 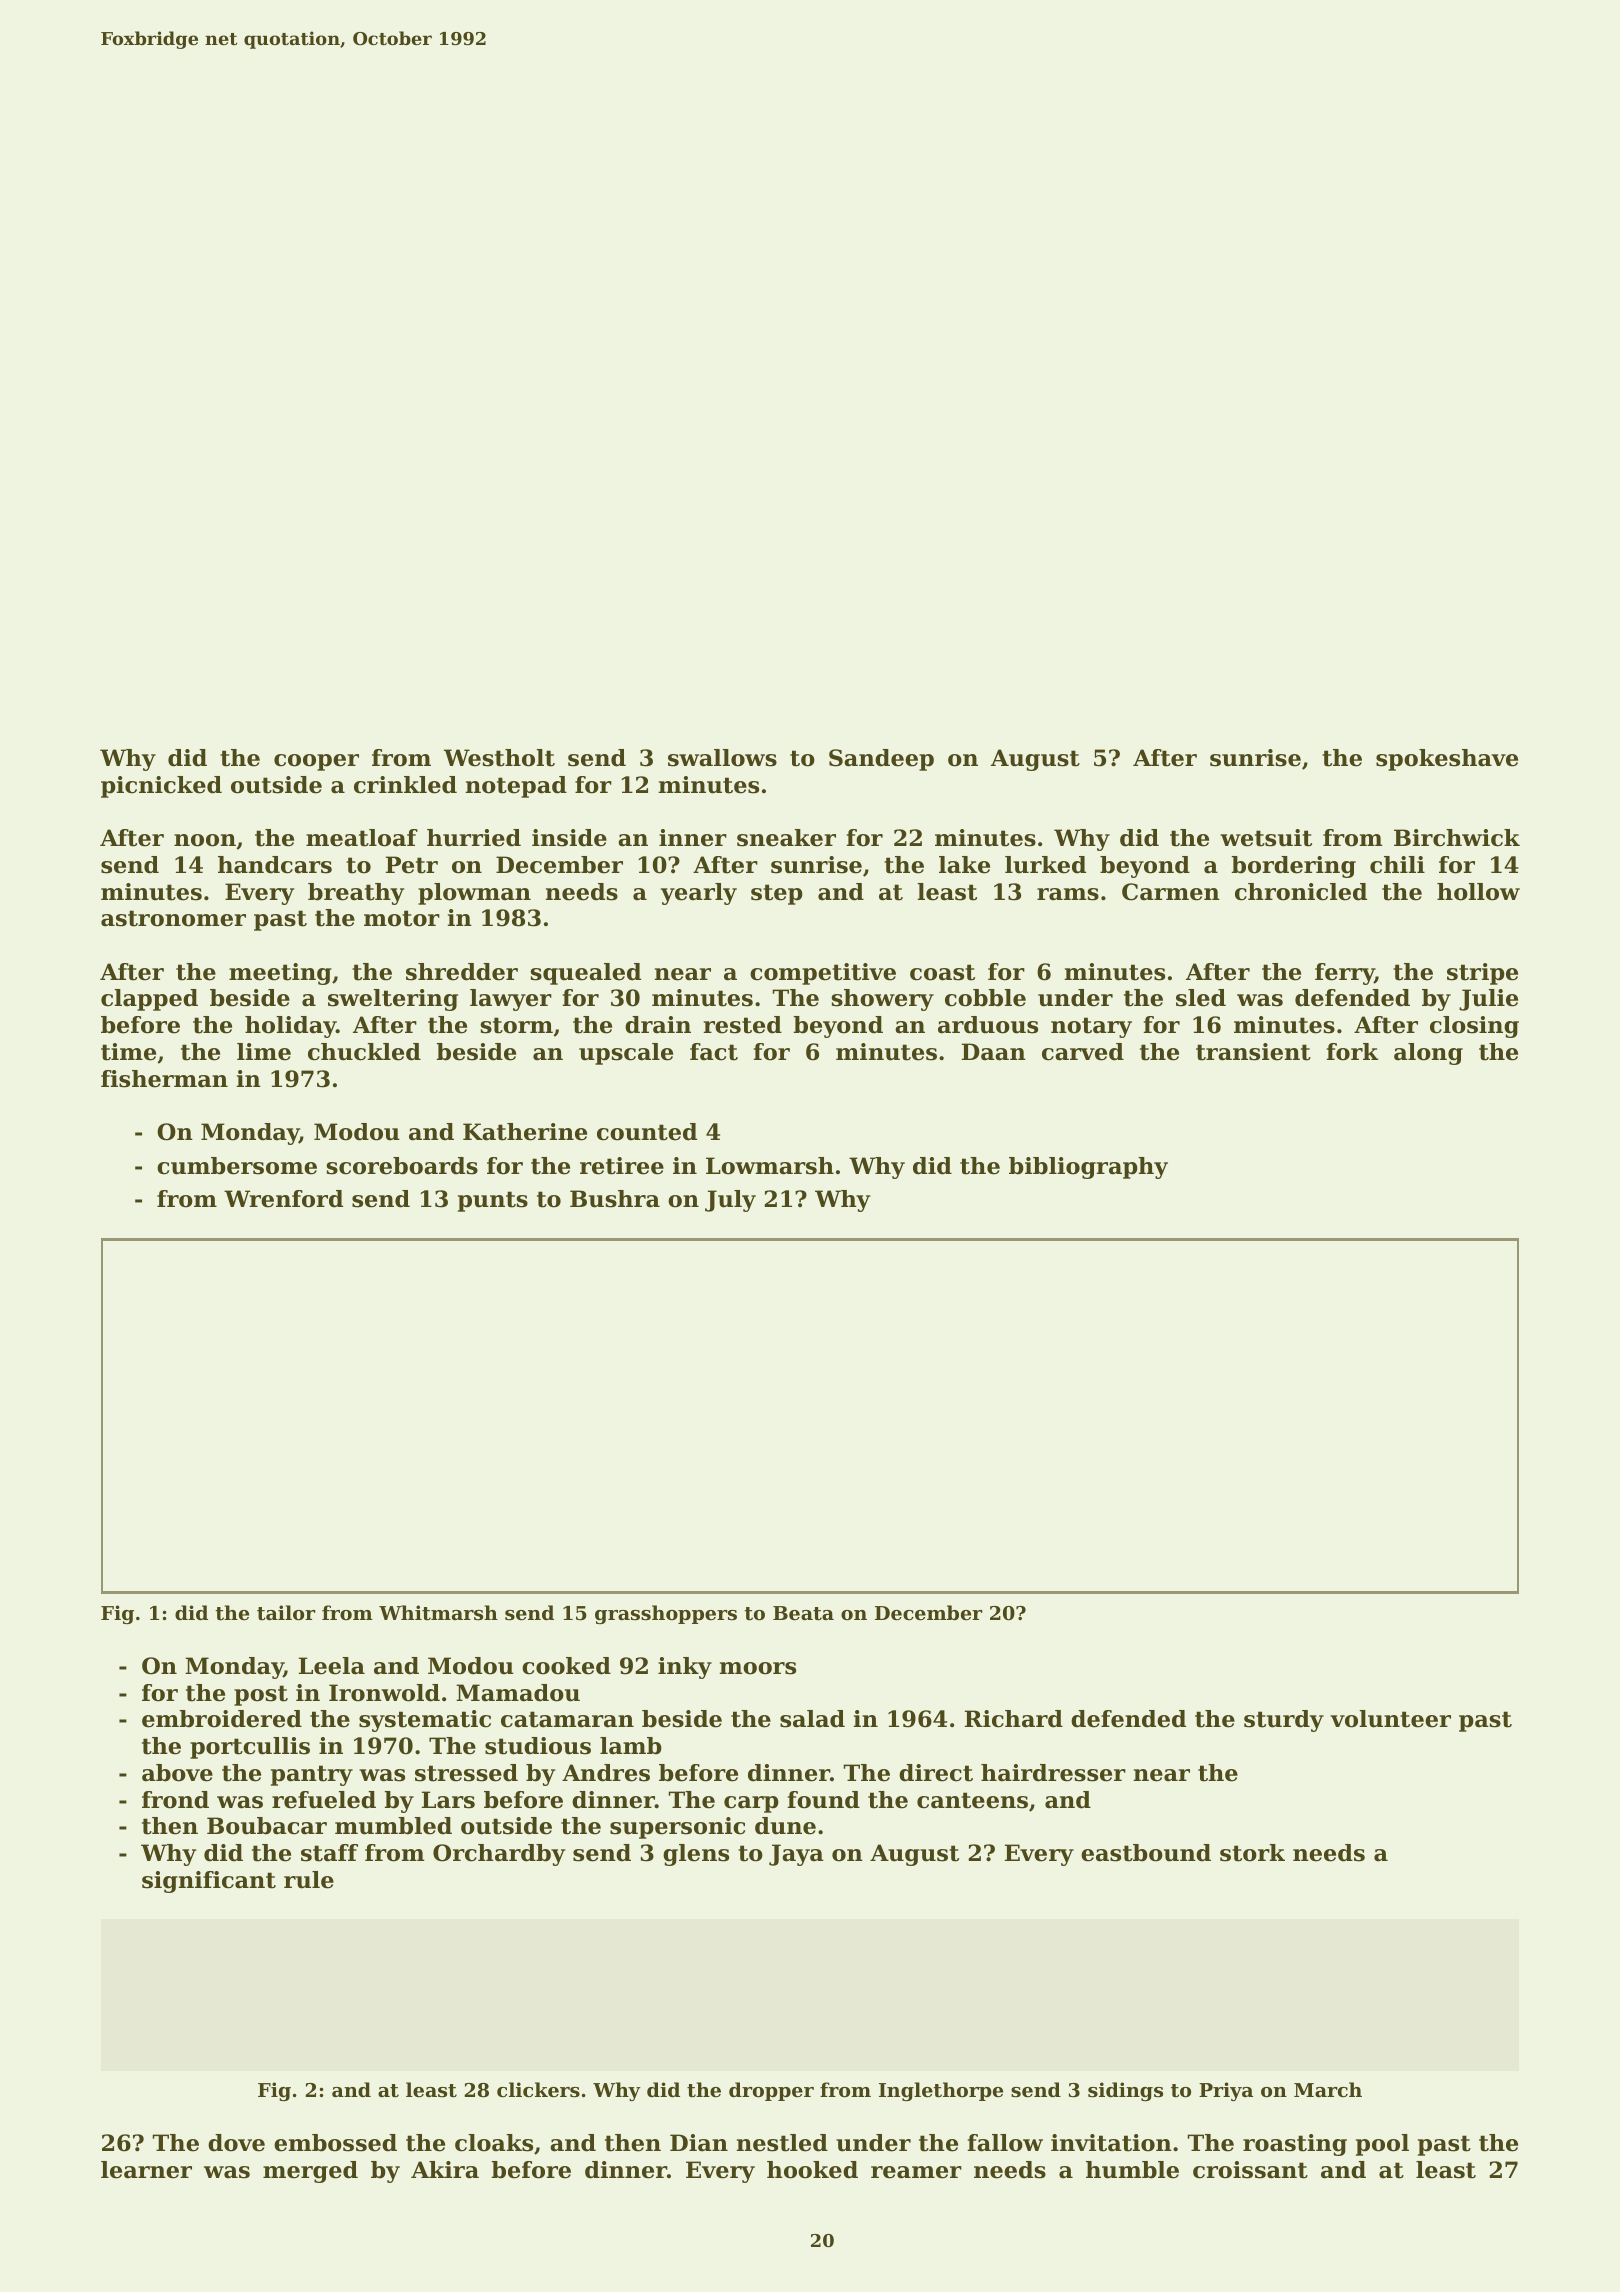 What do you see at coordinates (666, 1614) in the screenshot?
I see `grasshoppers` at bounding box center [666, 1614].
